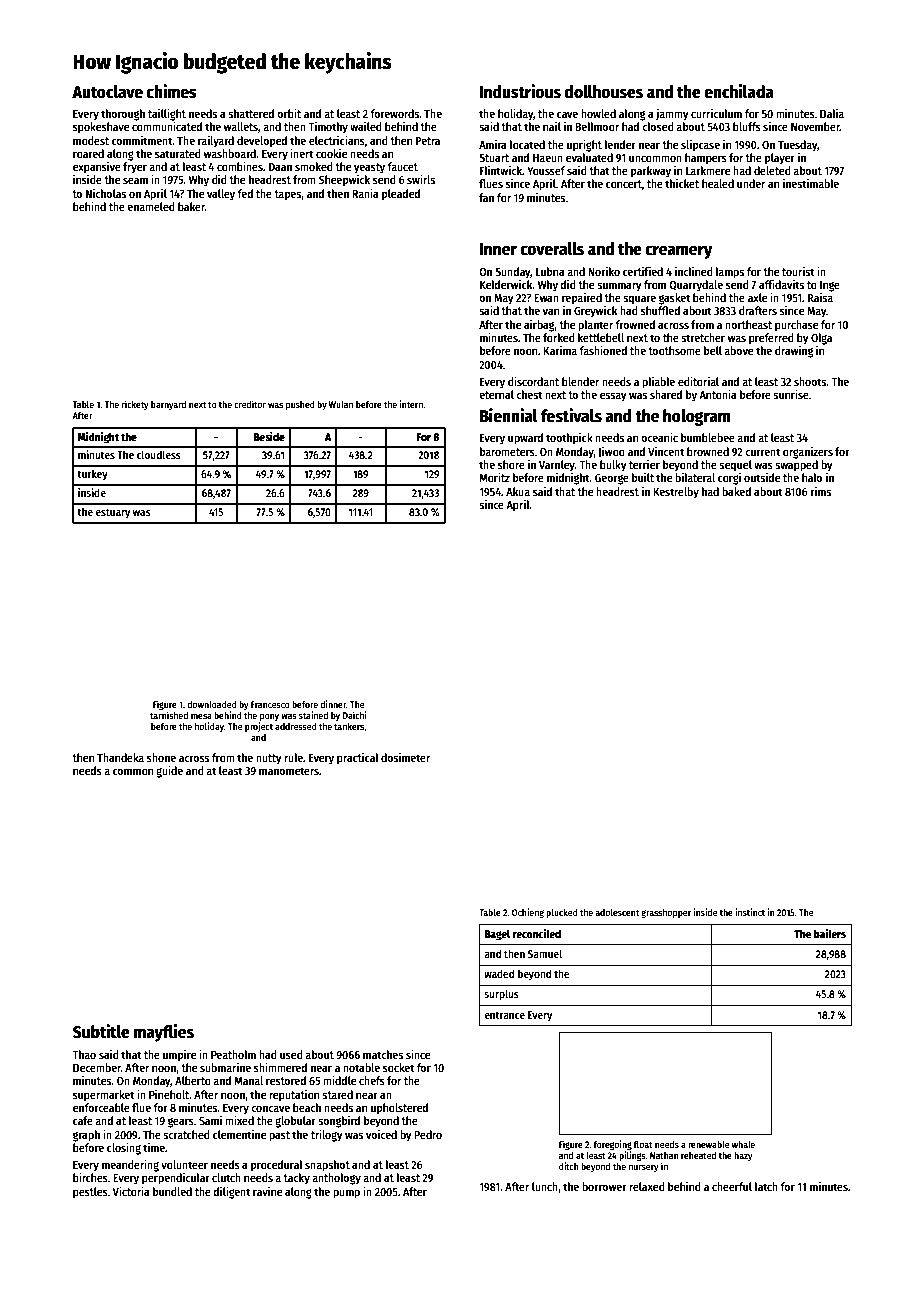  I want to click on Pedro, so click(428, 1134).
